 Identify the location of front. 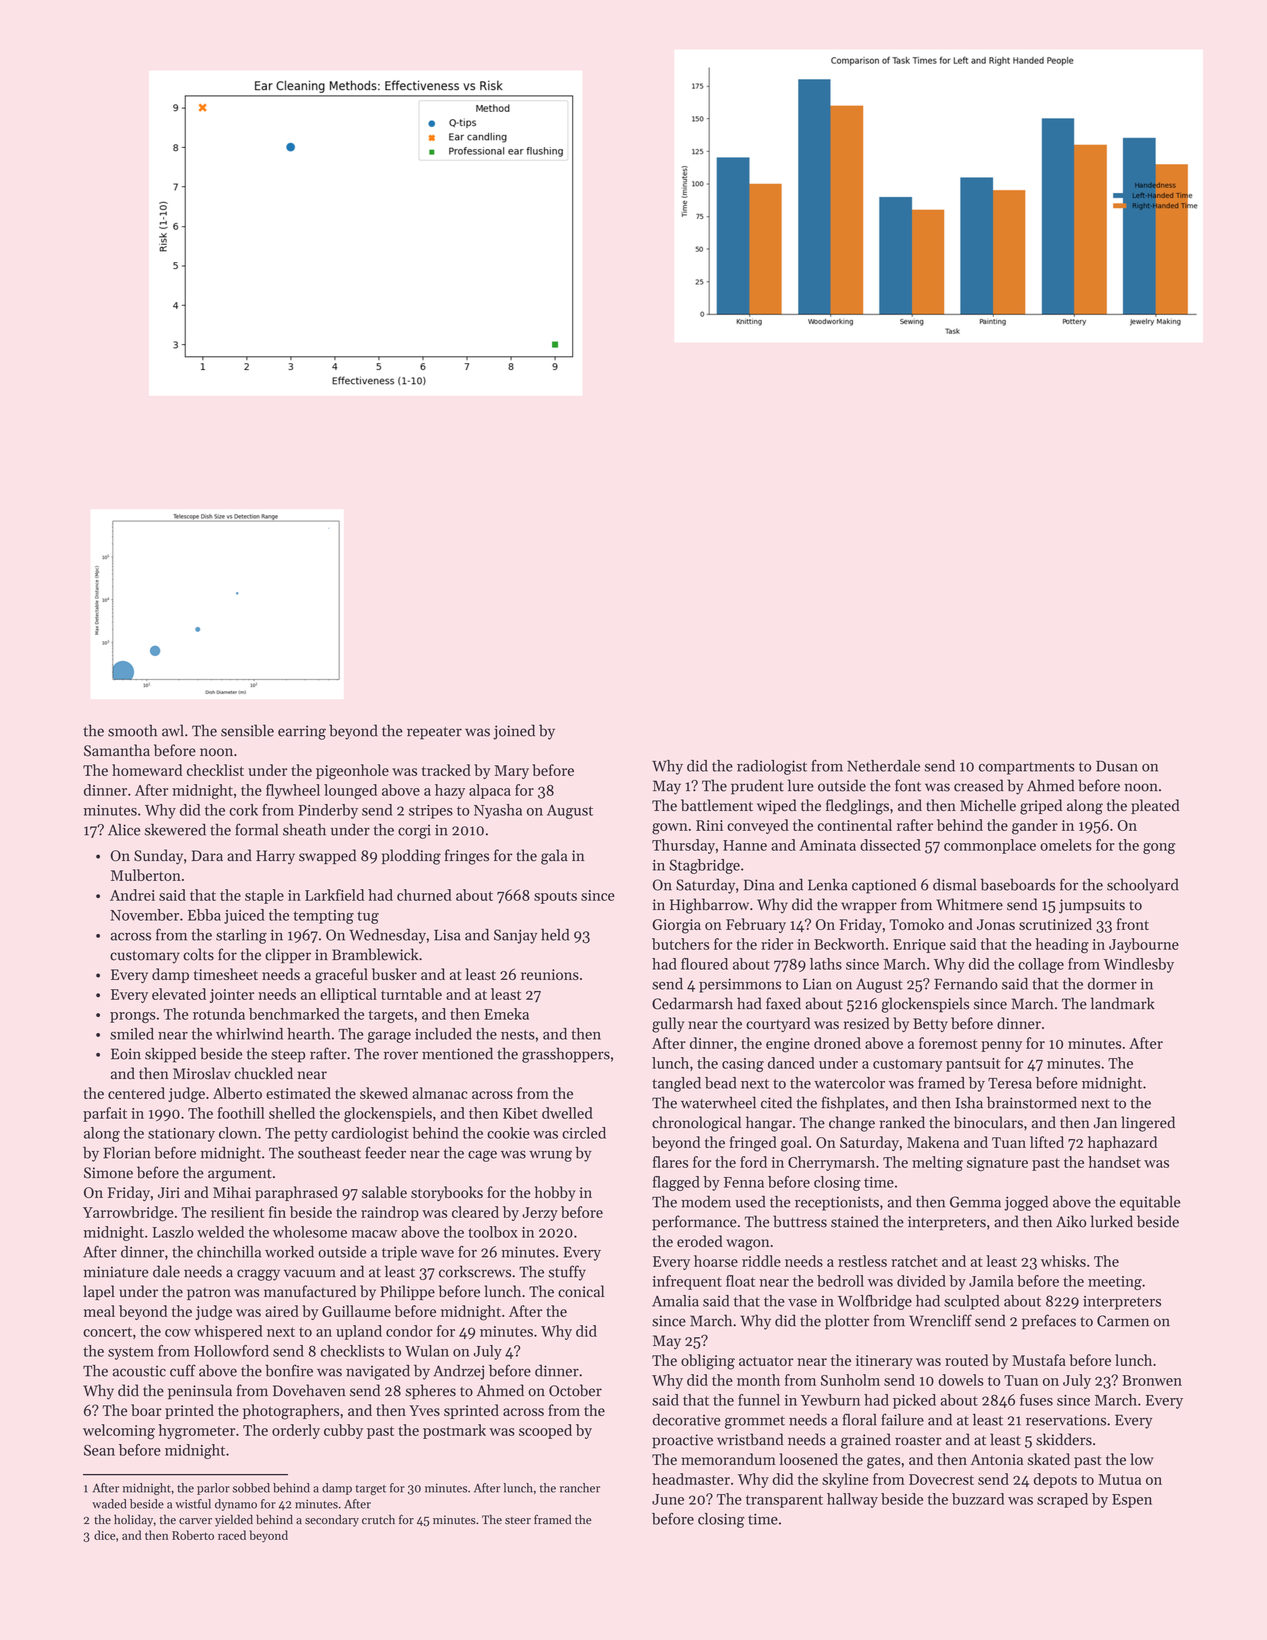
(1133, 924).
